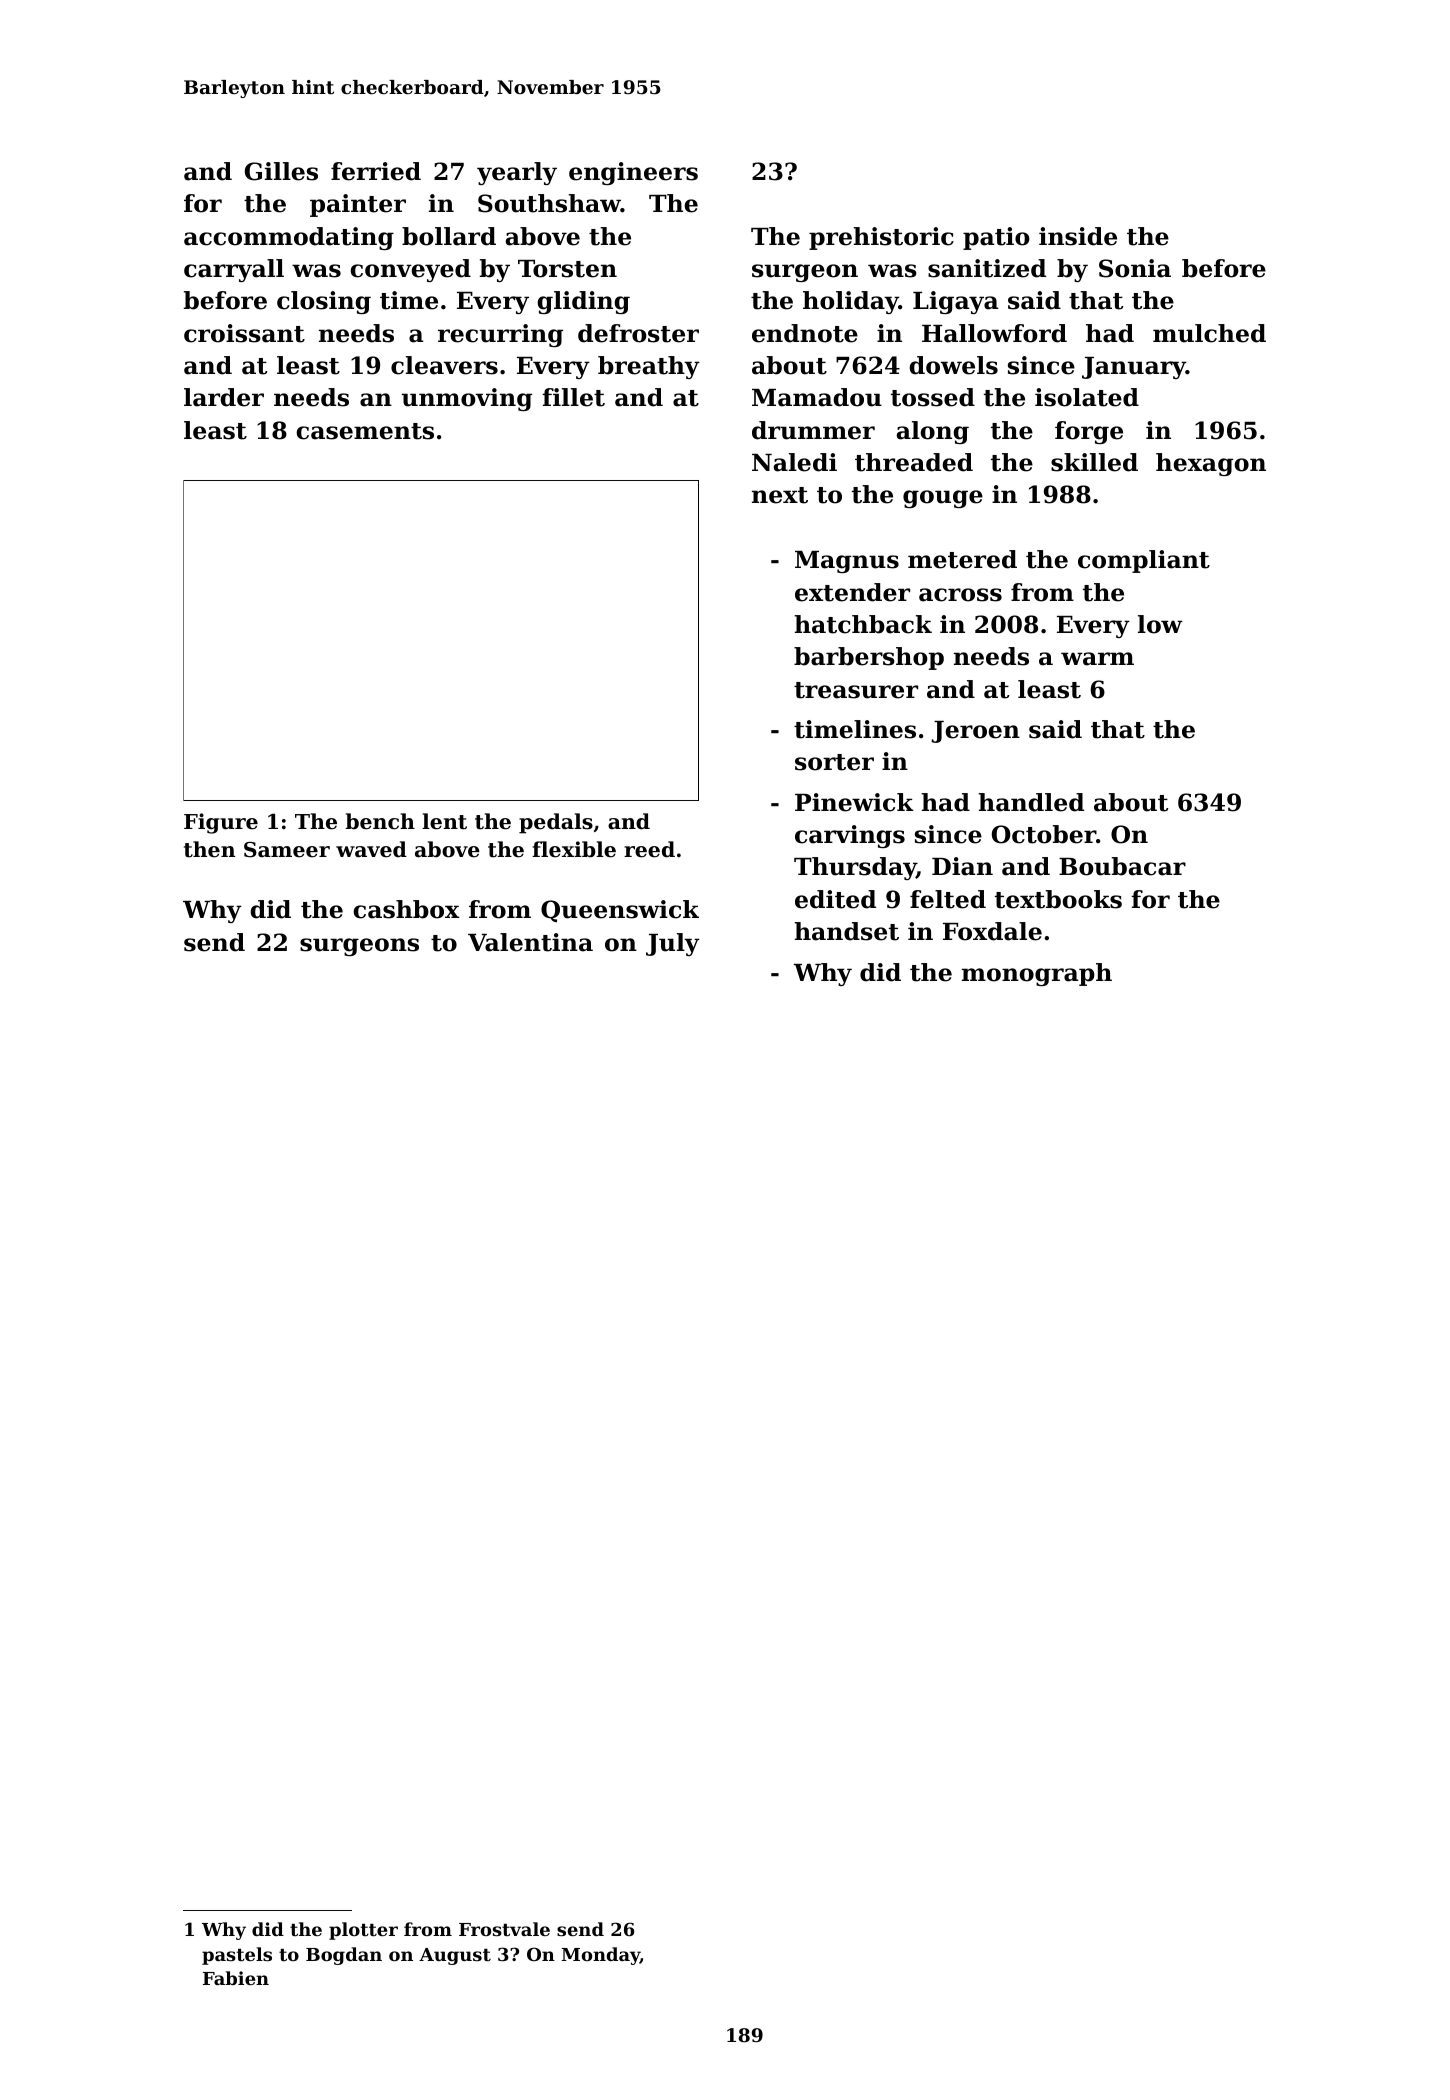 The height and width of the page is (2100, 1450). Describe the element at coordinates (1037, 974) in the page. I see `monograph` at that location.
